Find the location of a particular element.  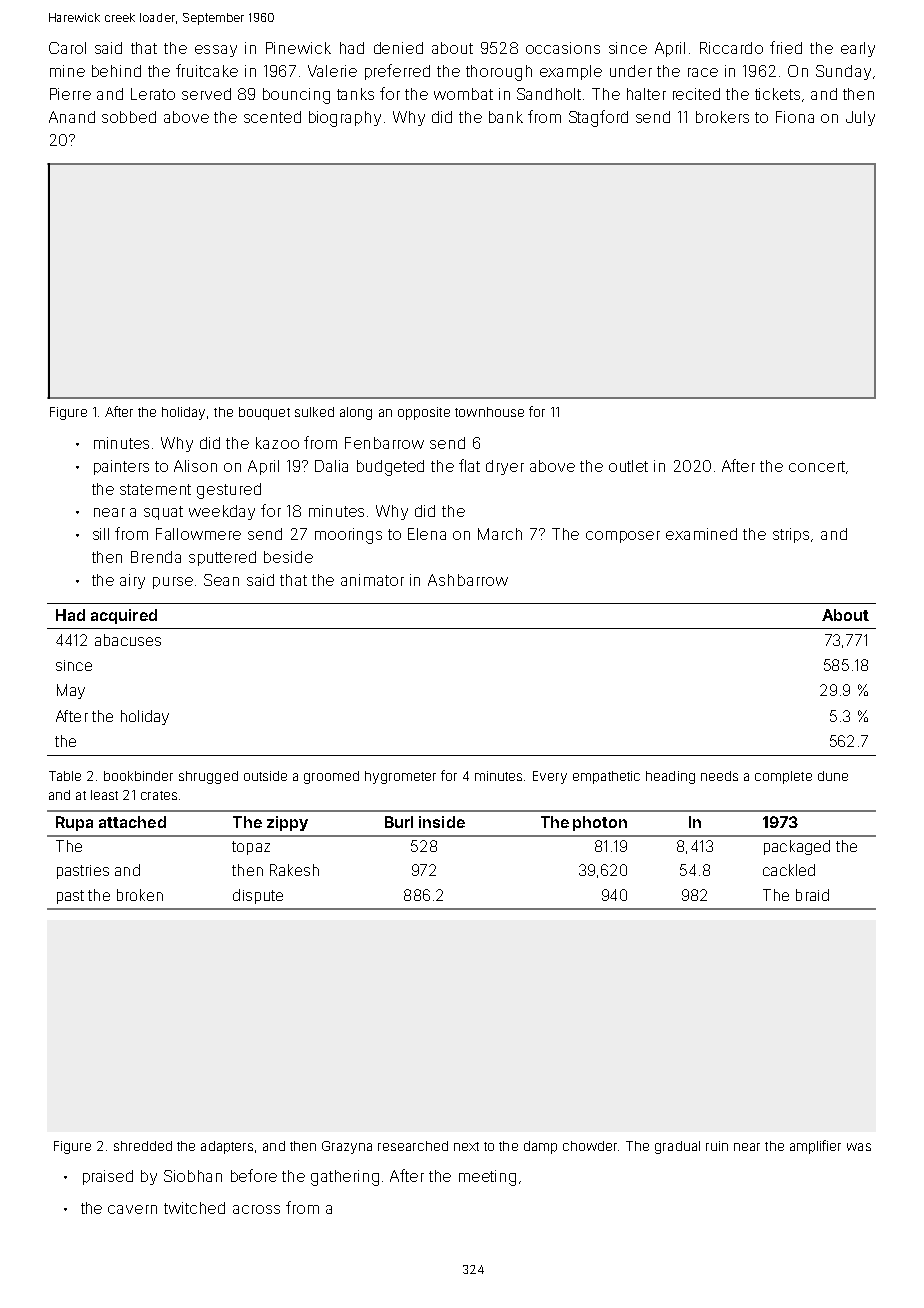

sill is located at coordinates (101, 534).
